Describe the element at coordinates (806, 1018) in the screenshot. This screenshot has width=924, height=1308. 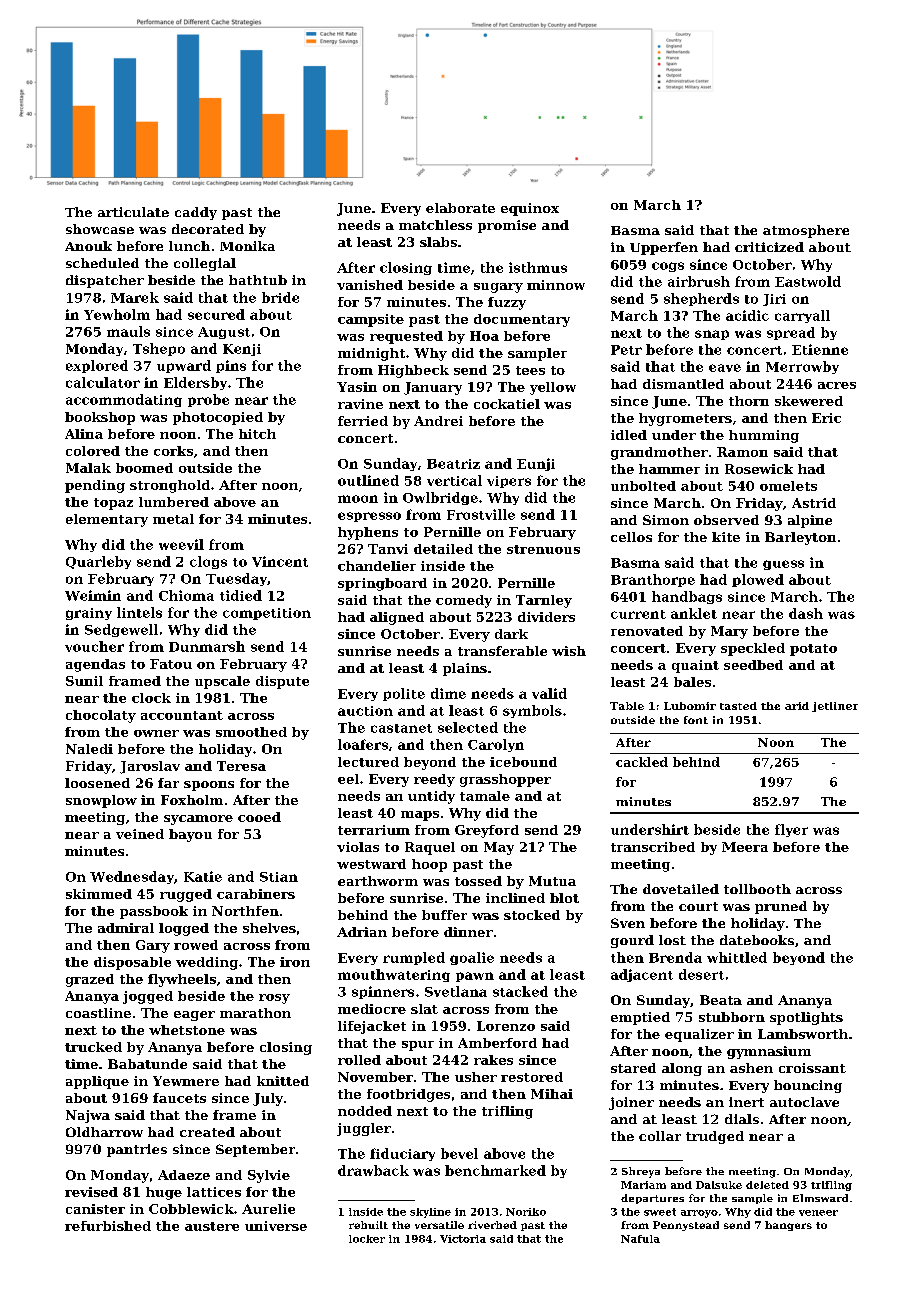
I see `spotlights` at that location.
